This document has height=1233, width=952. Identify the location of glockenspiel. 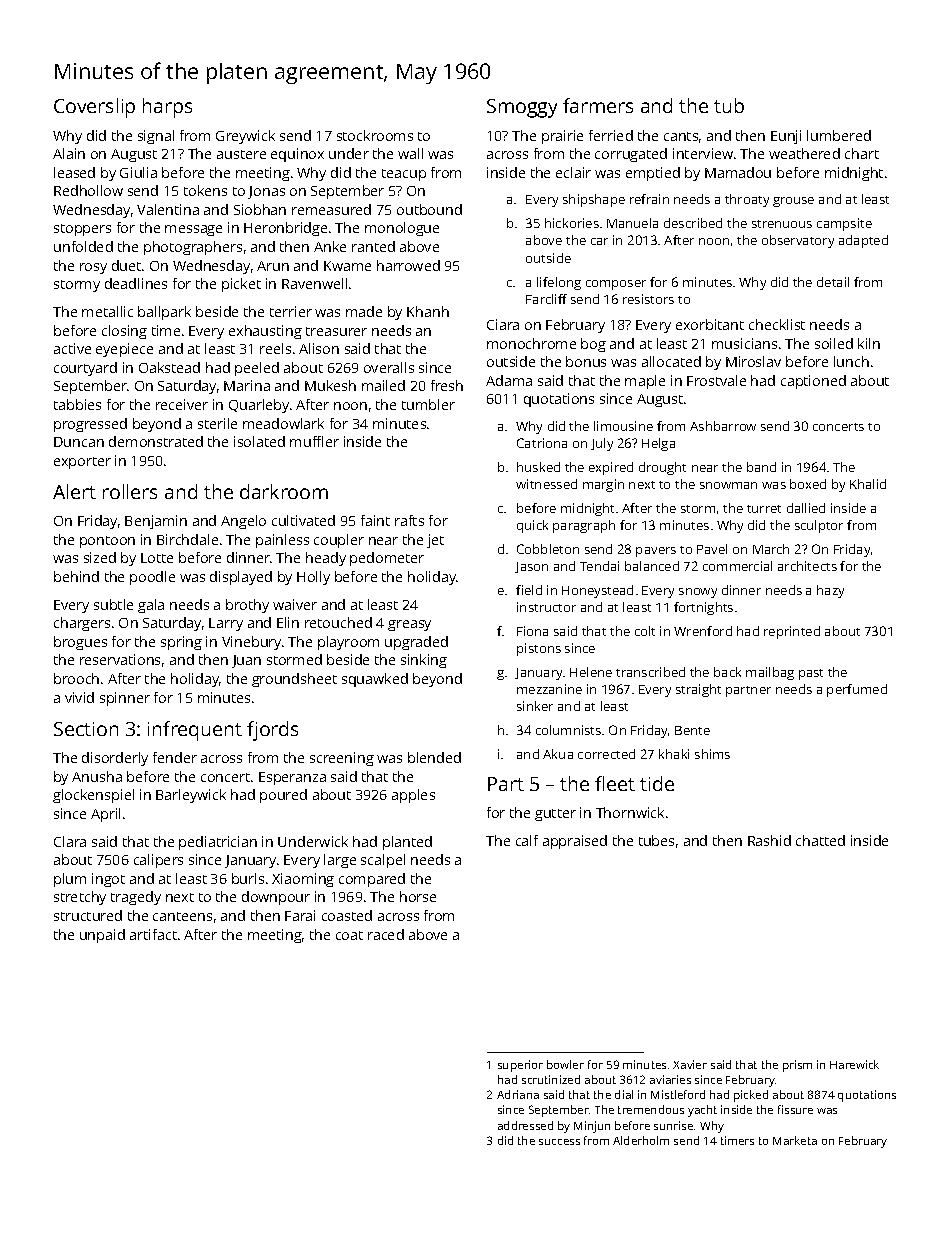
(93, 796).
